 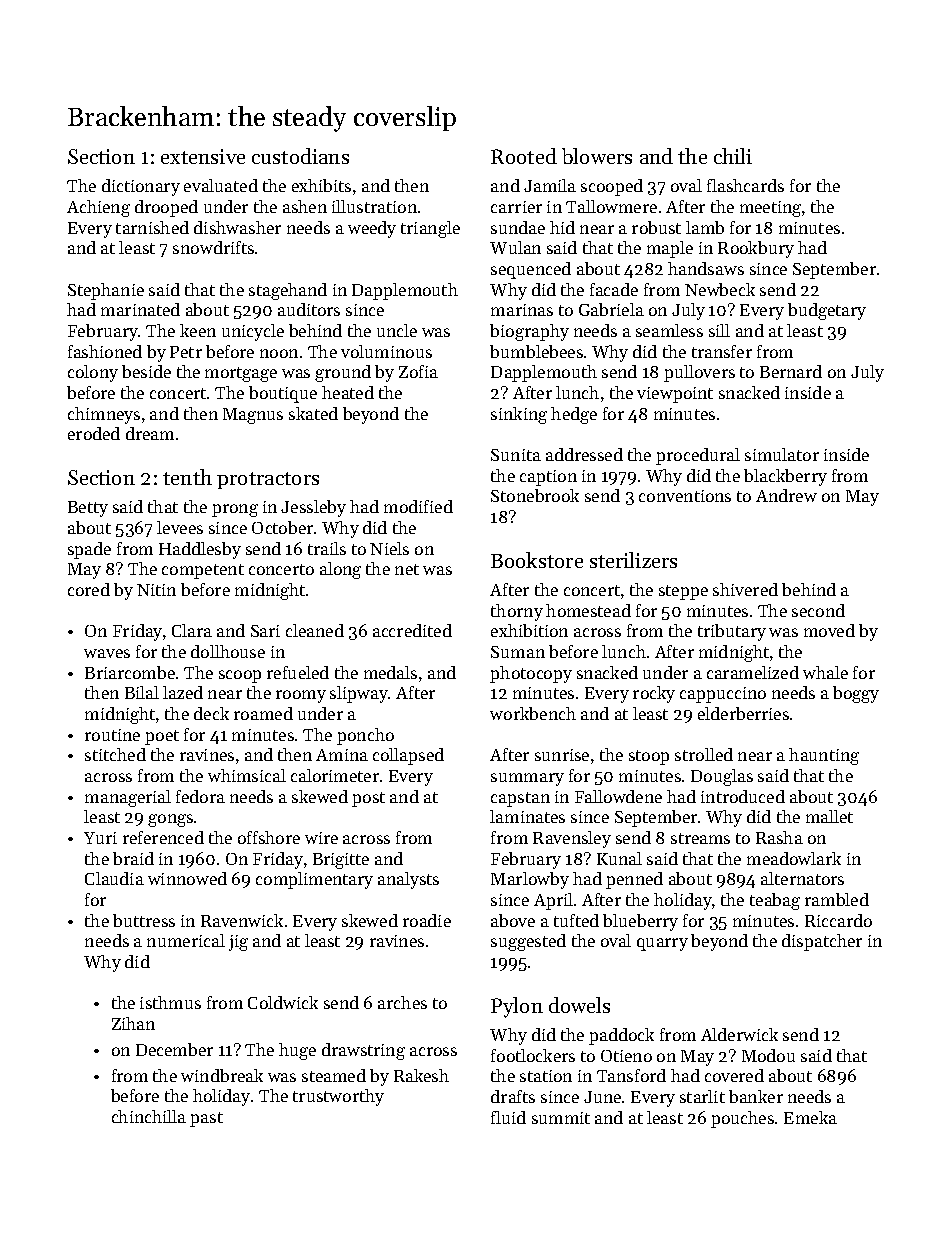 I want to click on Andrew, so click(x=786, y=495).
